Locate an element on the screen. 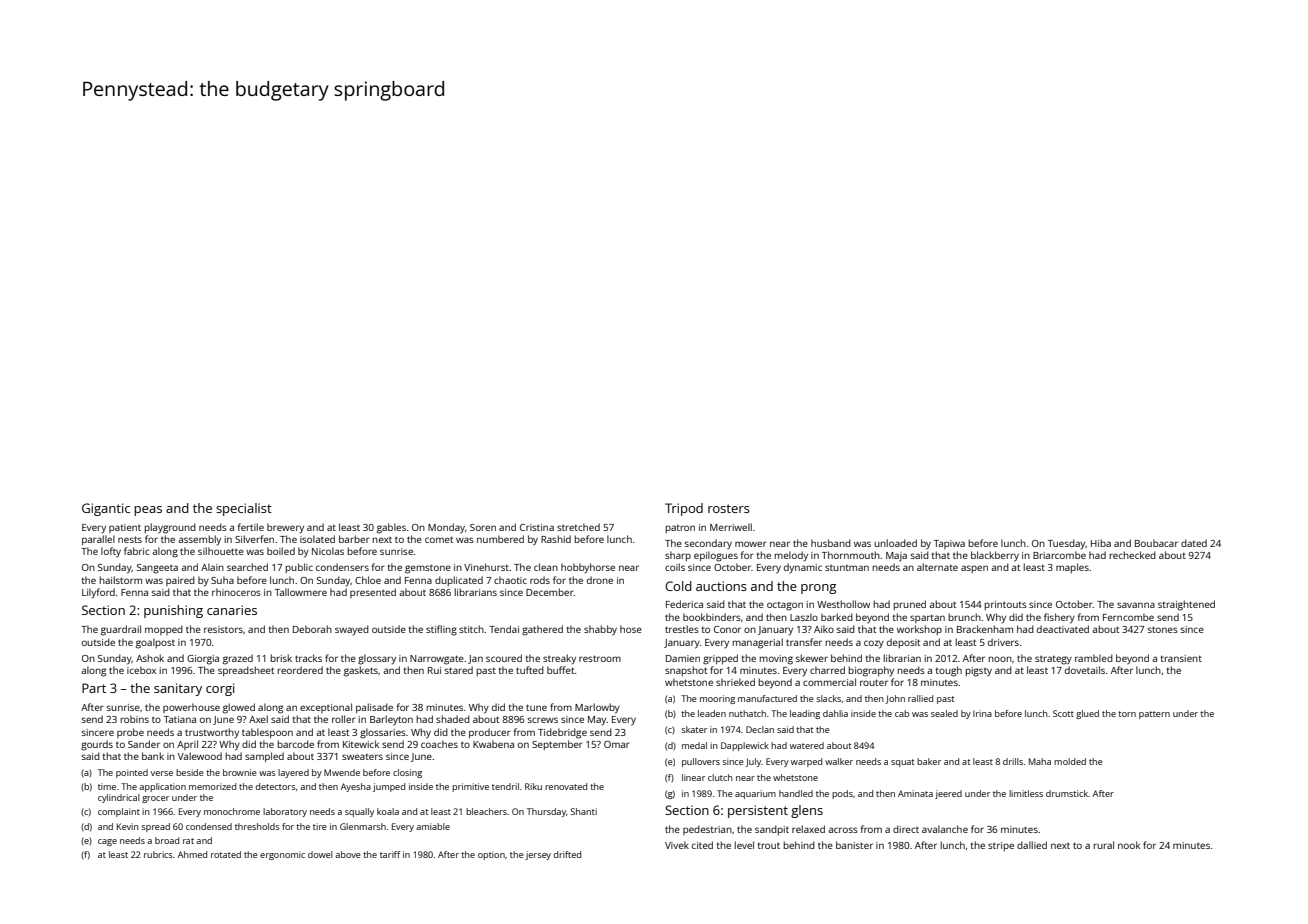 The height and width of the screenshot is (924, 1308). Tripod is located at coordinates (684, 509).
